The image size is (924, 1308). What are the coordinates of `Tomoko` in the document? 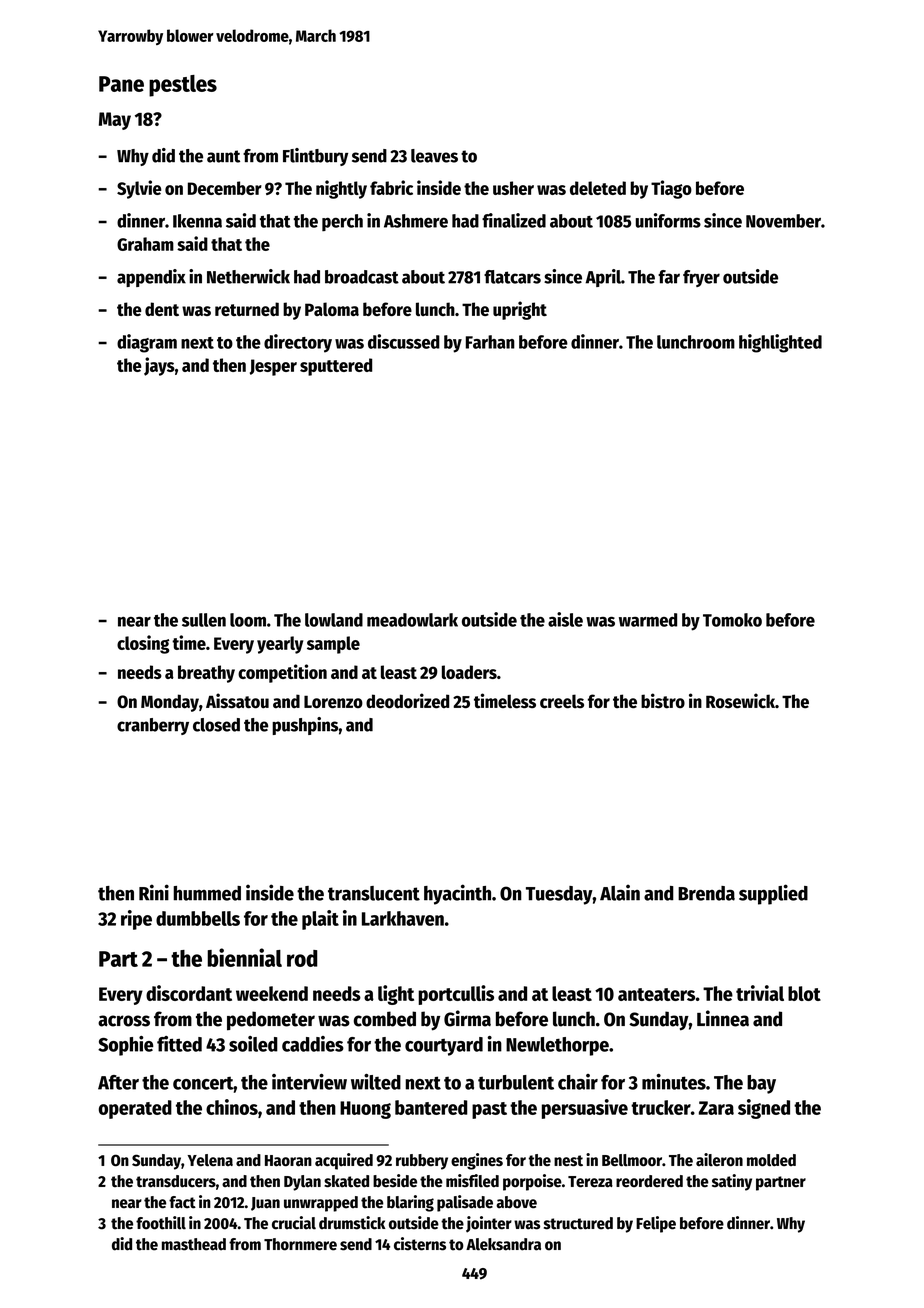 It's located at (732, 620).
